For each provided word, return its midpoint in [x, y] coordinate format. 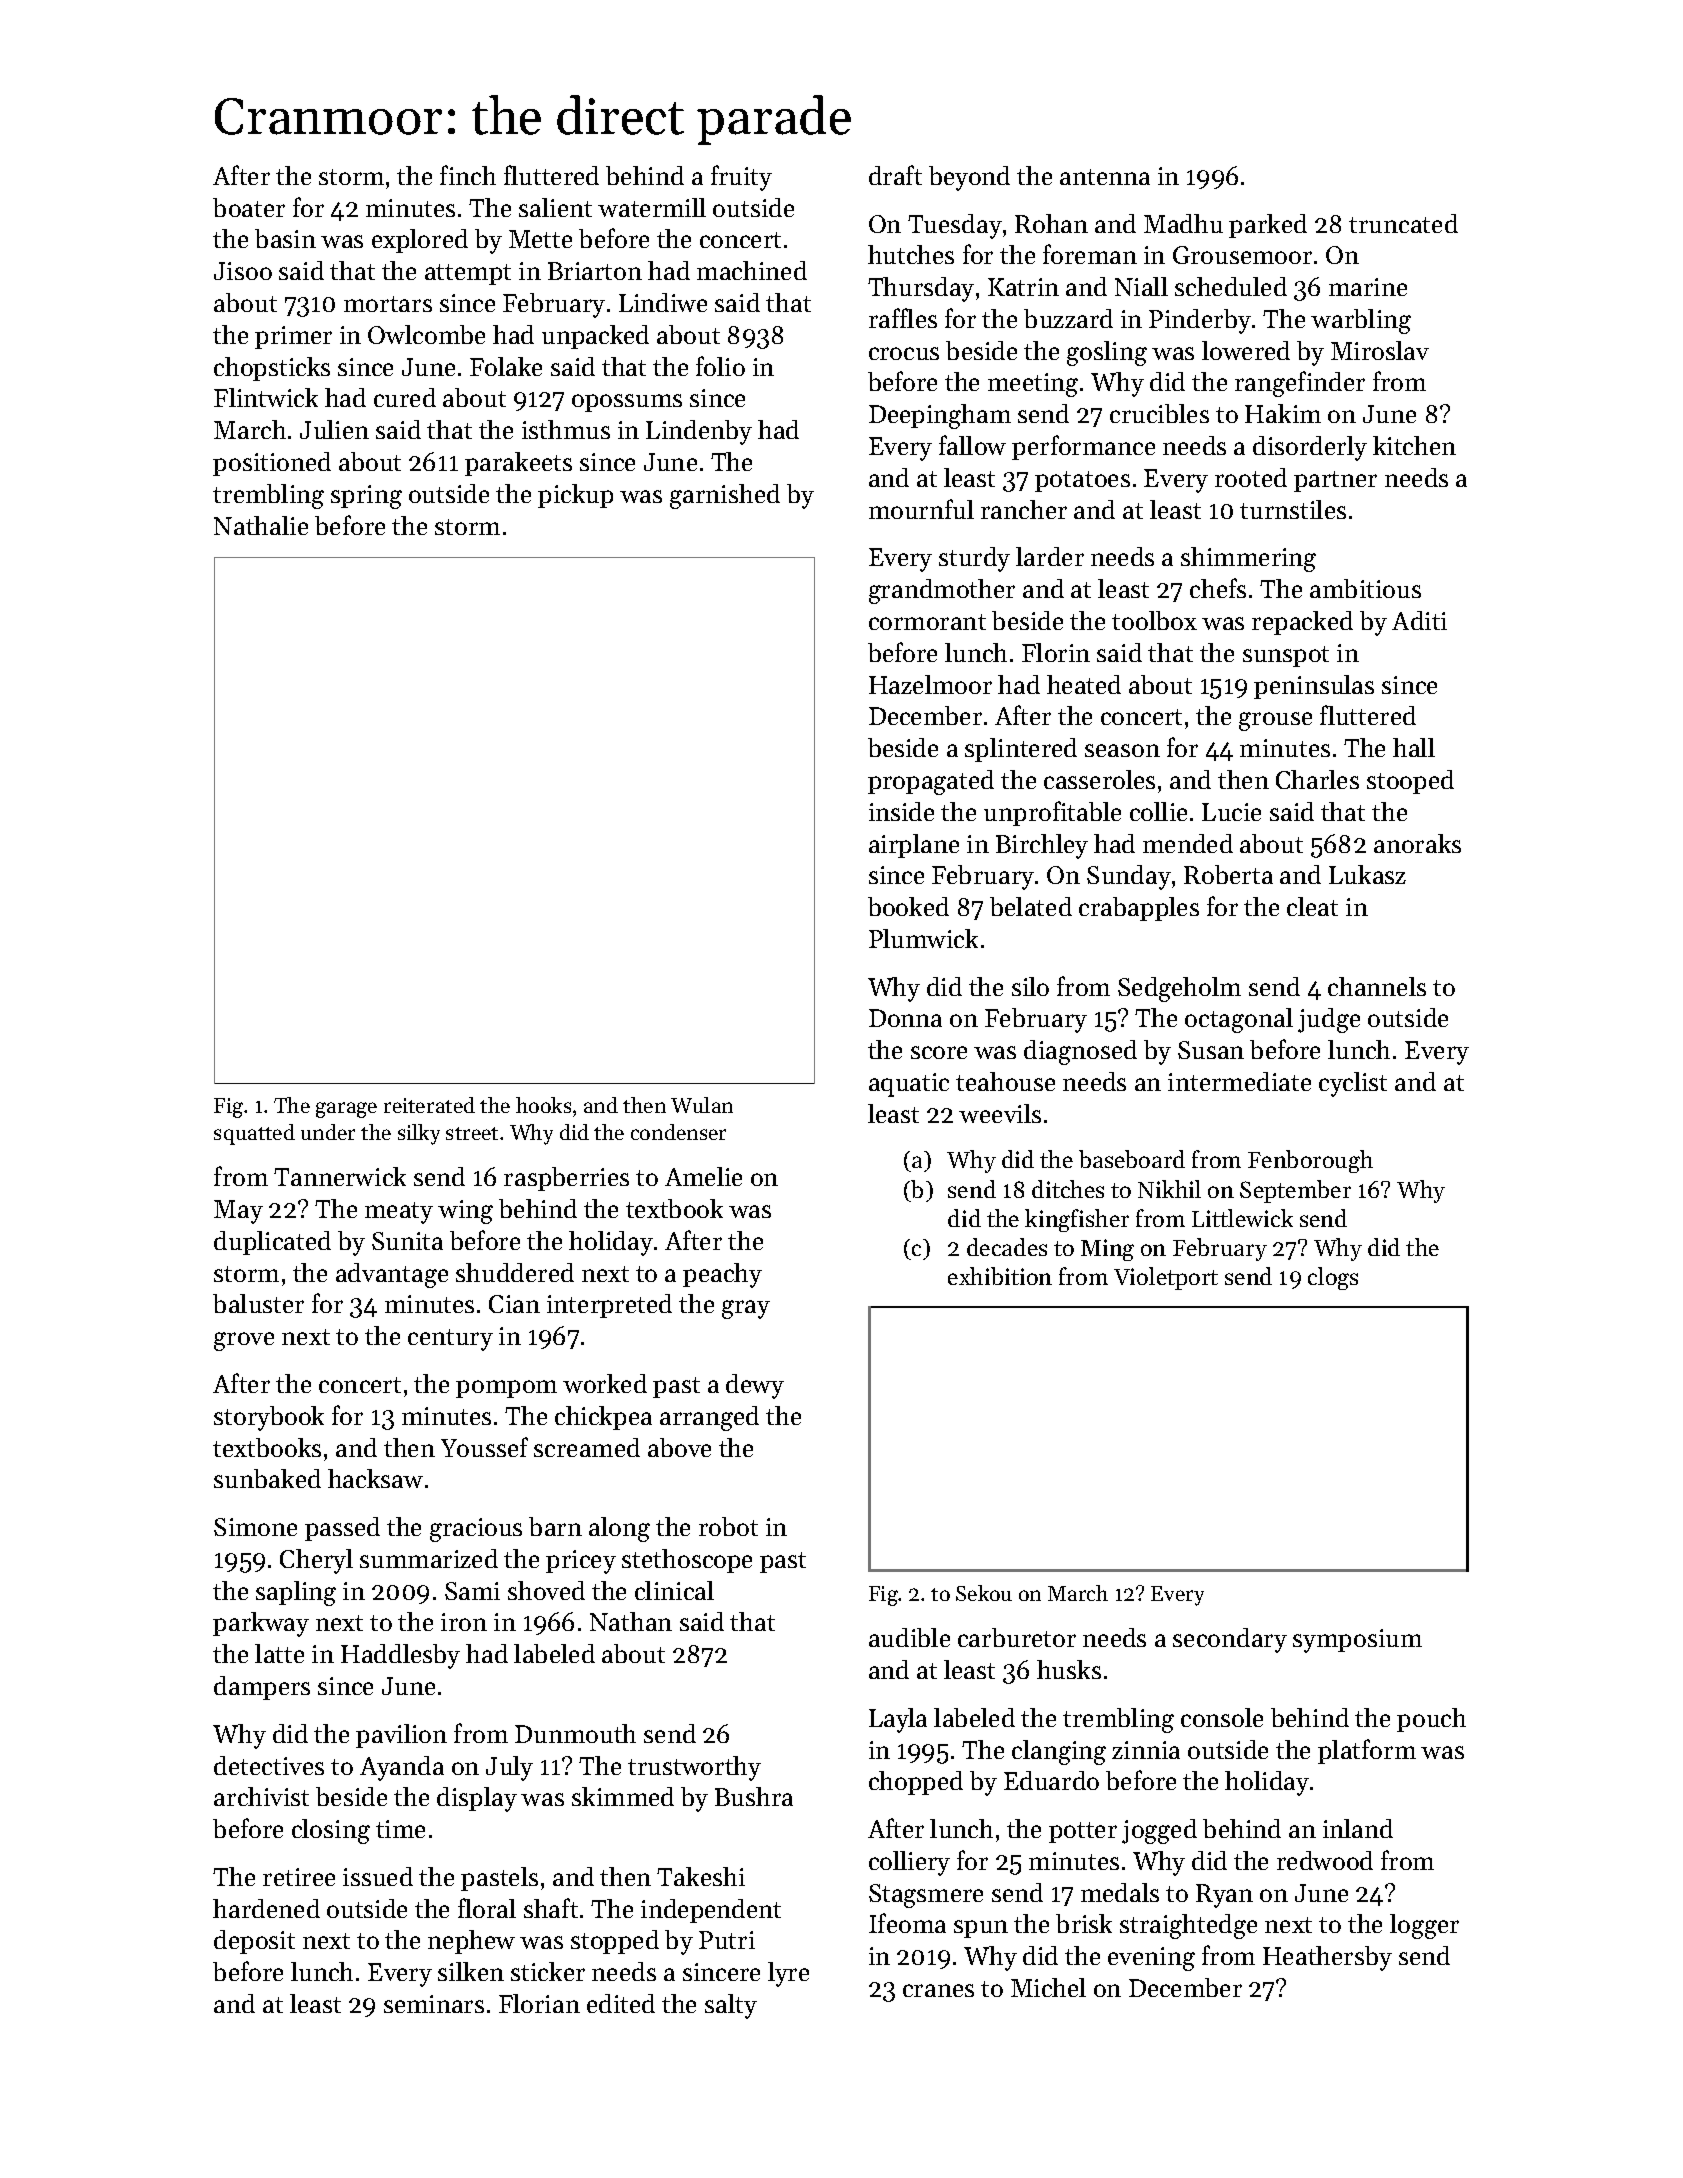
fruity [741, 178]
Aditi [1419, 620]
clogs [1333, 1278]
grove [244, 1341]
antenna [1105, 177]
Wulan [702, 1105]
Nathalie [261, 525]
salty [731, 2006]
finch [468, 175]
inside [901, 811]
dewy [755, 1386]
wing [465, 1212]
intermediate [1239, 1081]
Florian [539, 2003]
